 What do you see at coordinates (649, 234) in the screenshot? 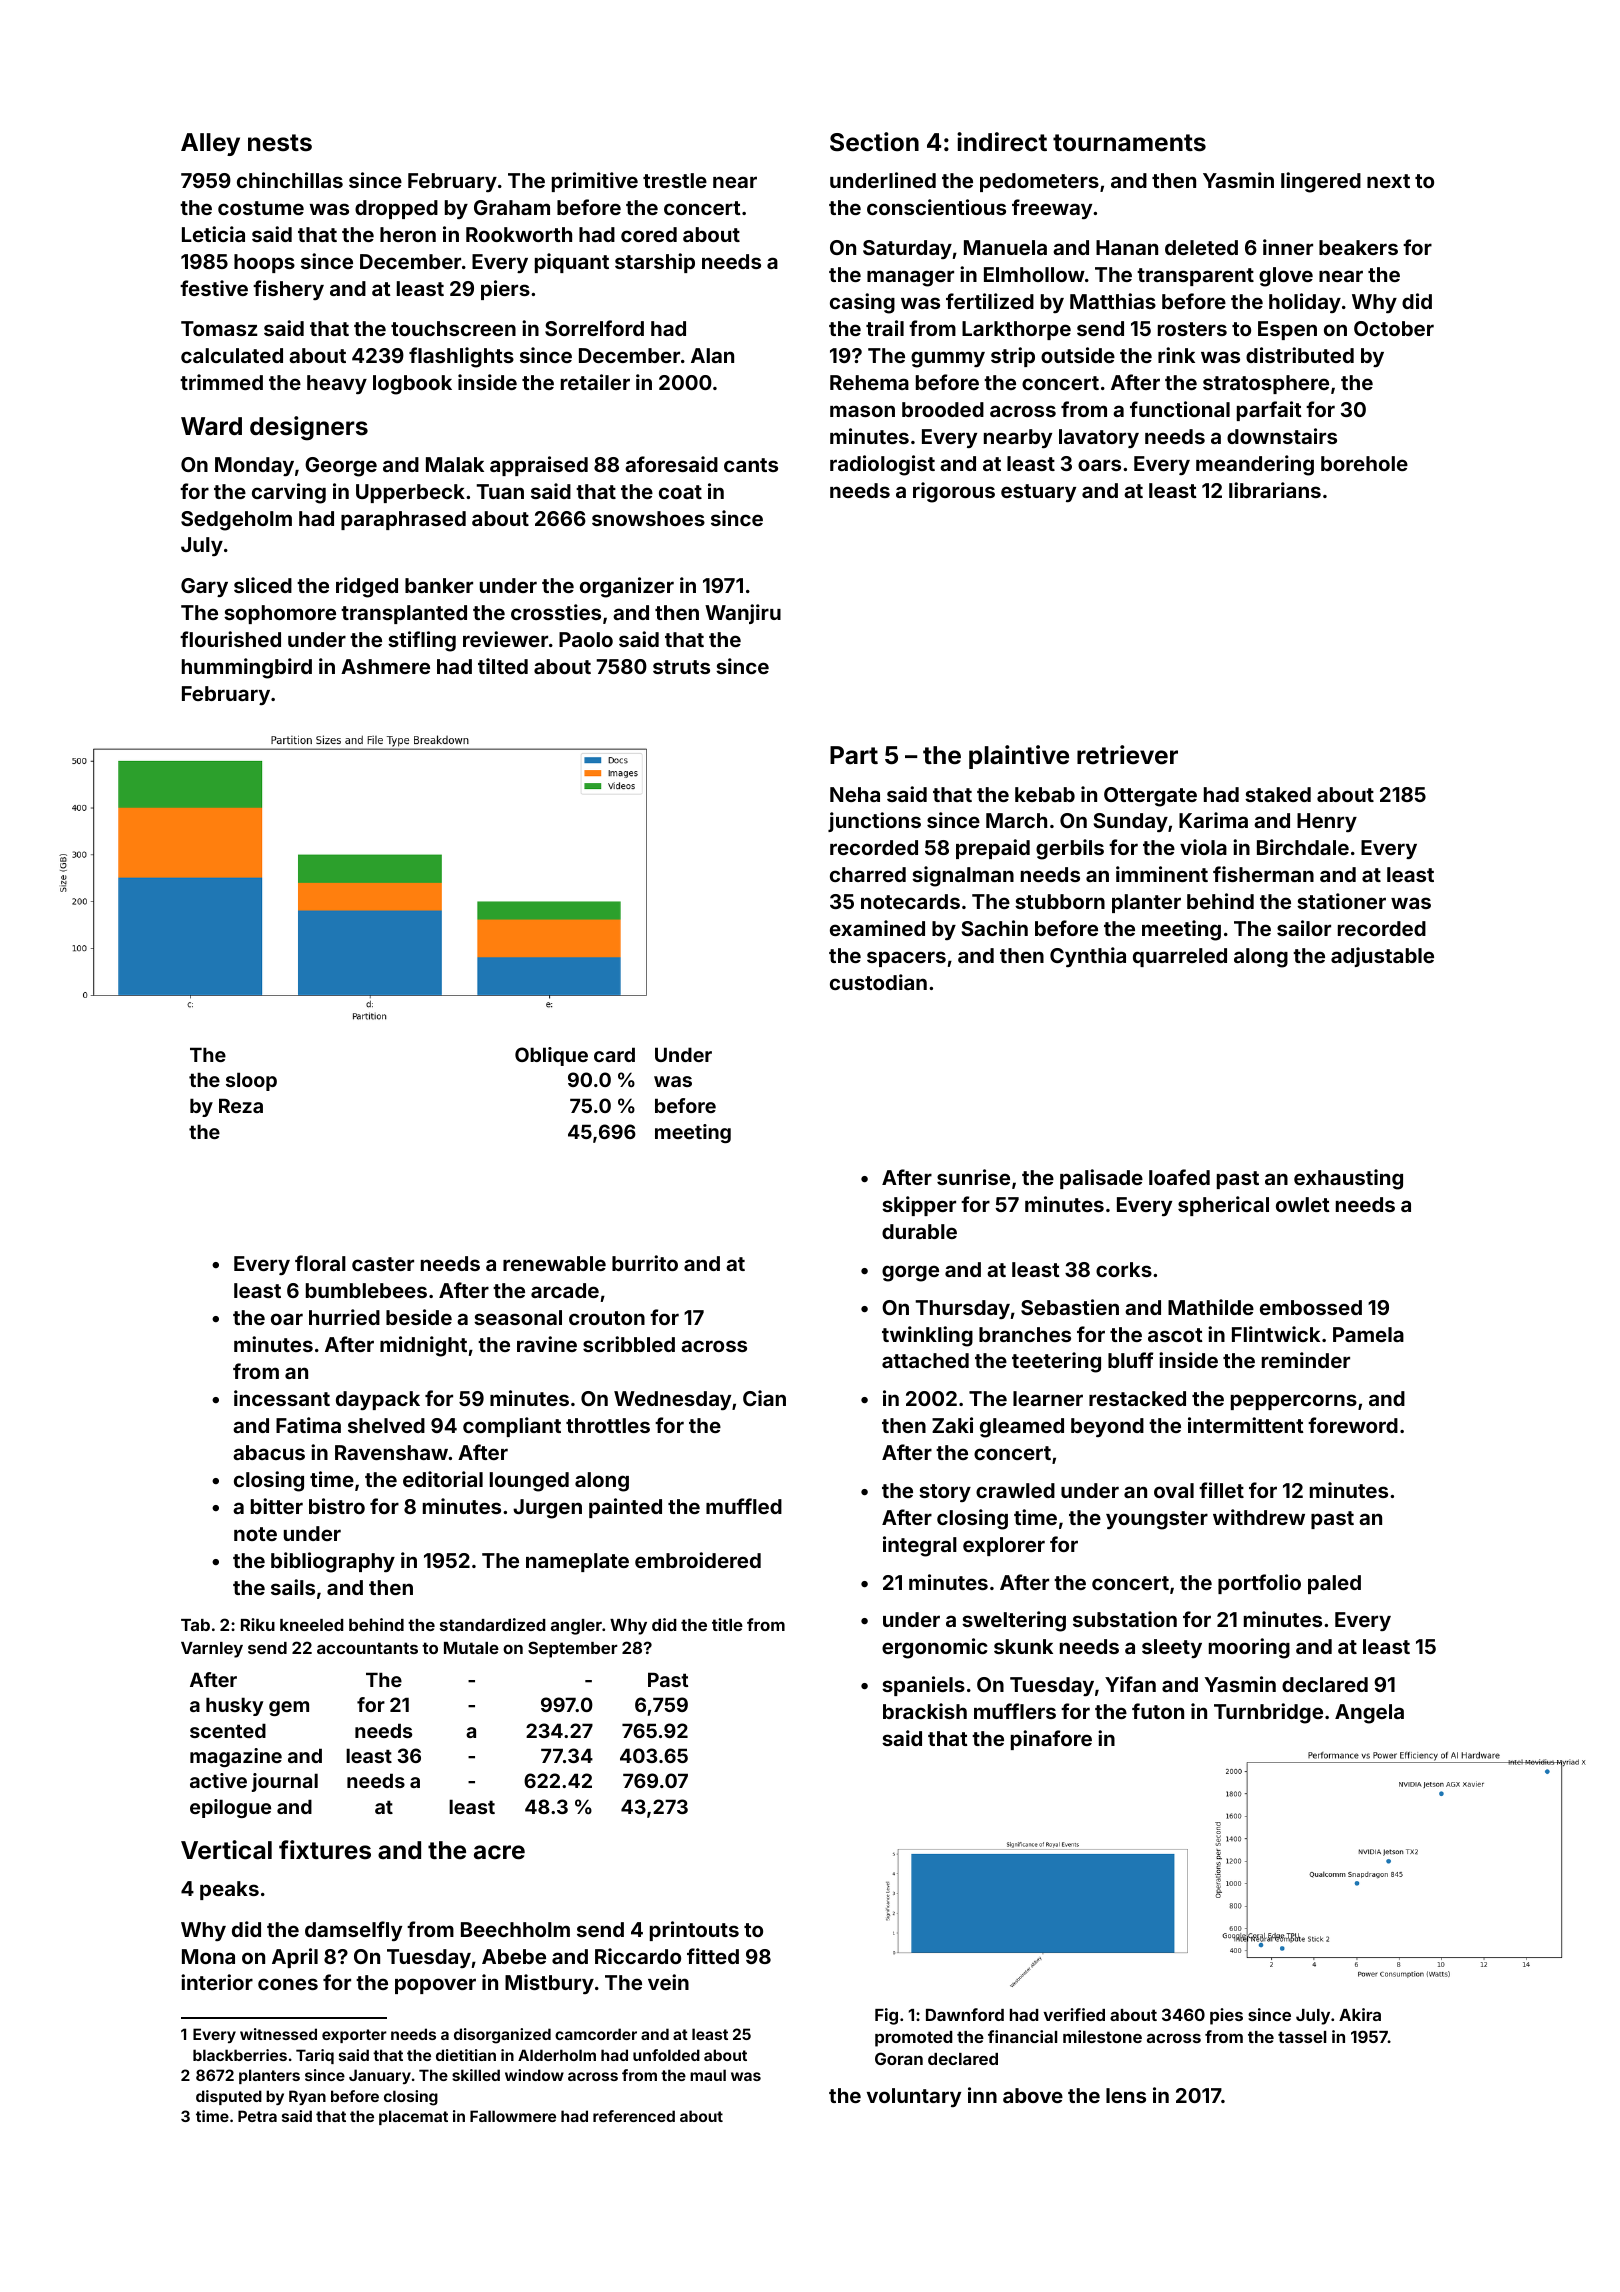
I see `cored` at bounding box center [649, 234].
